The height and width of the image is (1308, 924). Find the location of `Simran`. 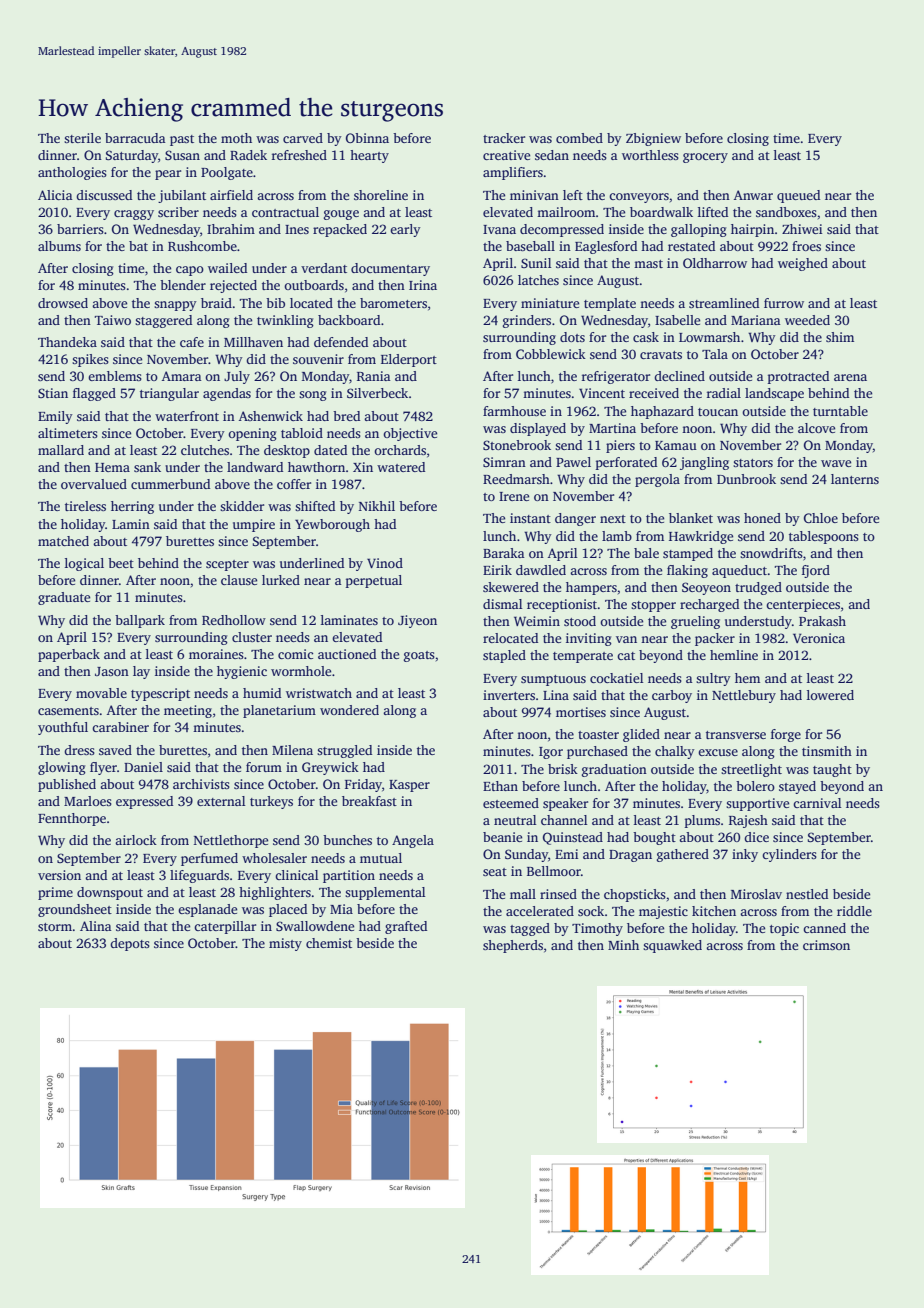

Simran is located at coordinates (504, 462).
